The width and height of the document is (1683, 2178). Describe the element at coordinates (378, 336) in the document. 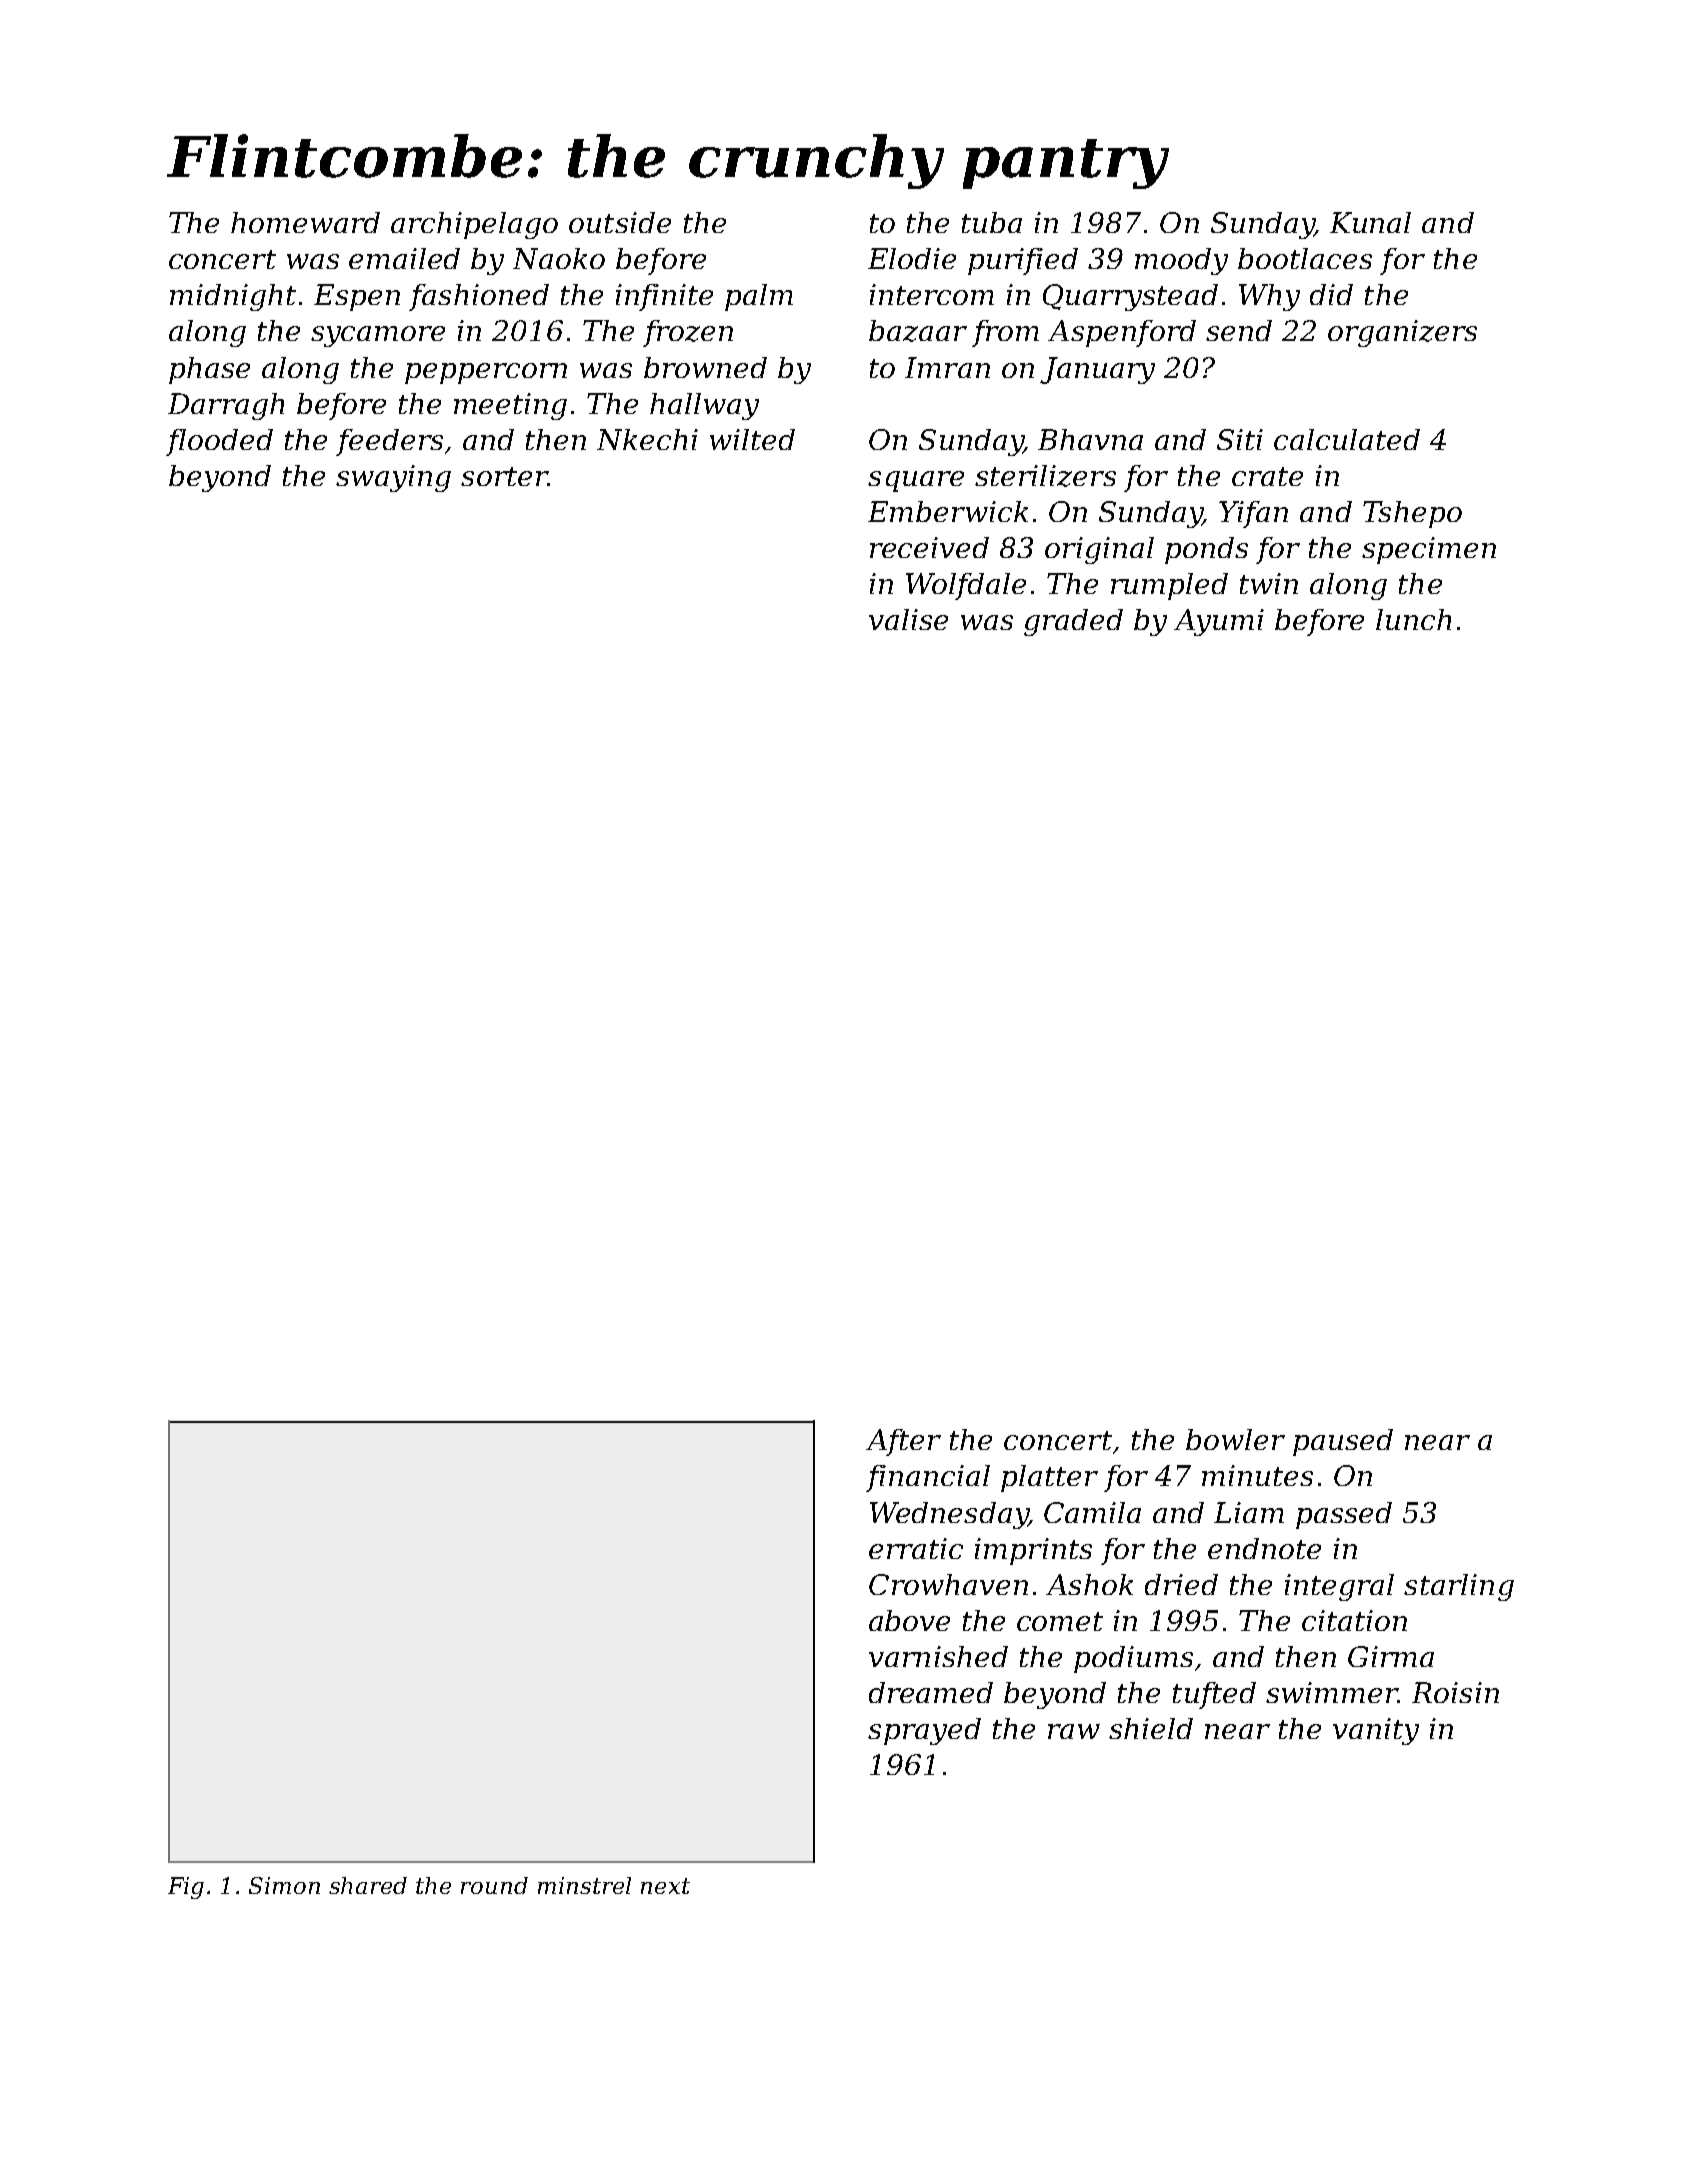

I see `sycamore` at that location.
